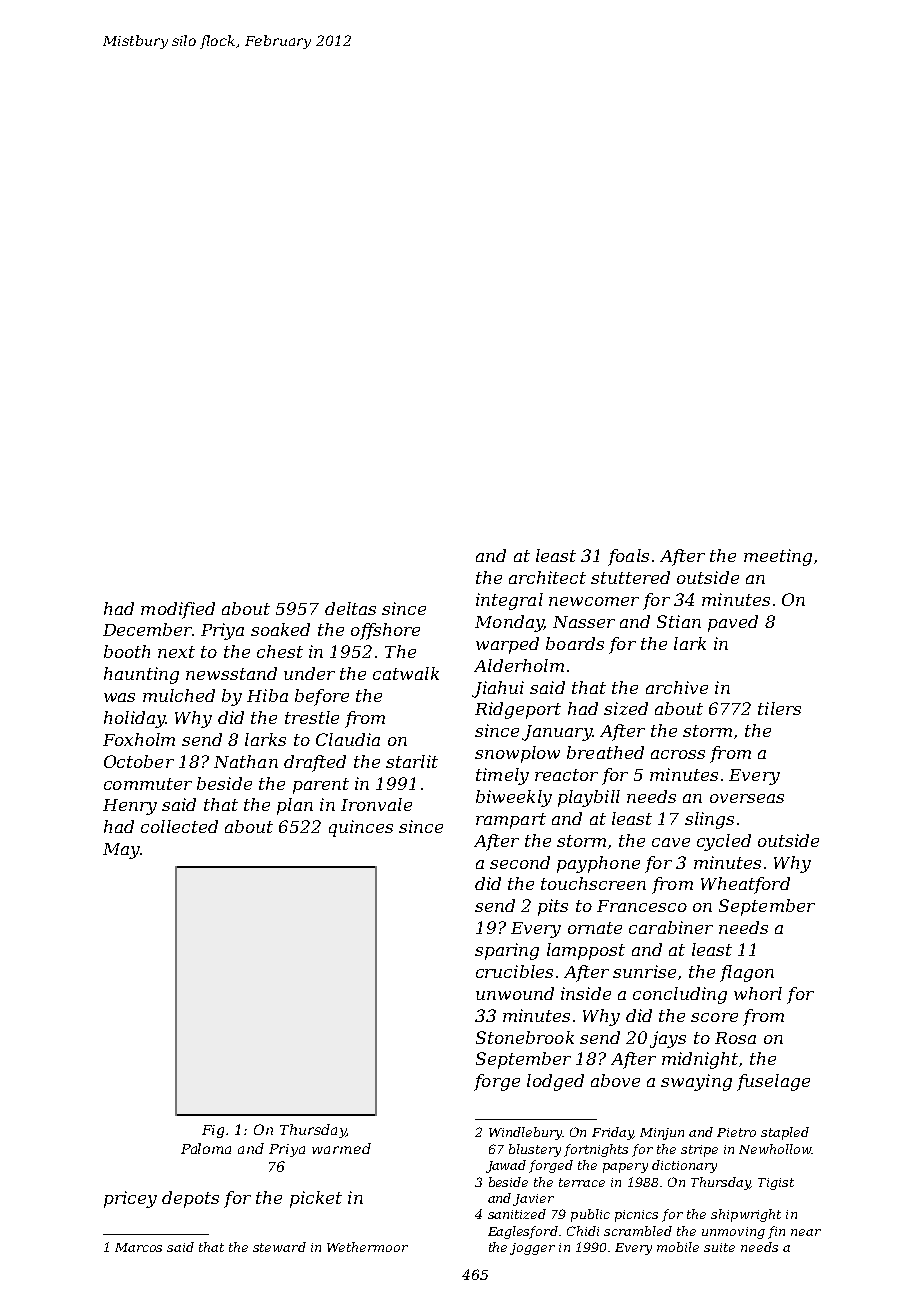  I want to click on was, so click(119, 697).
